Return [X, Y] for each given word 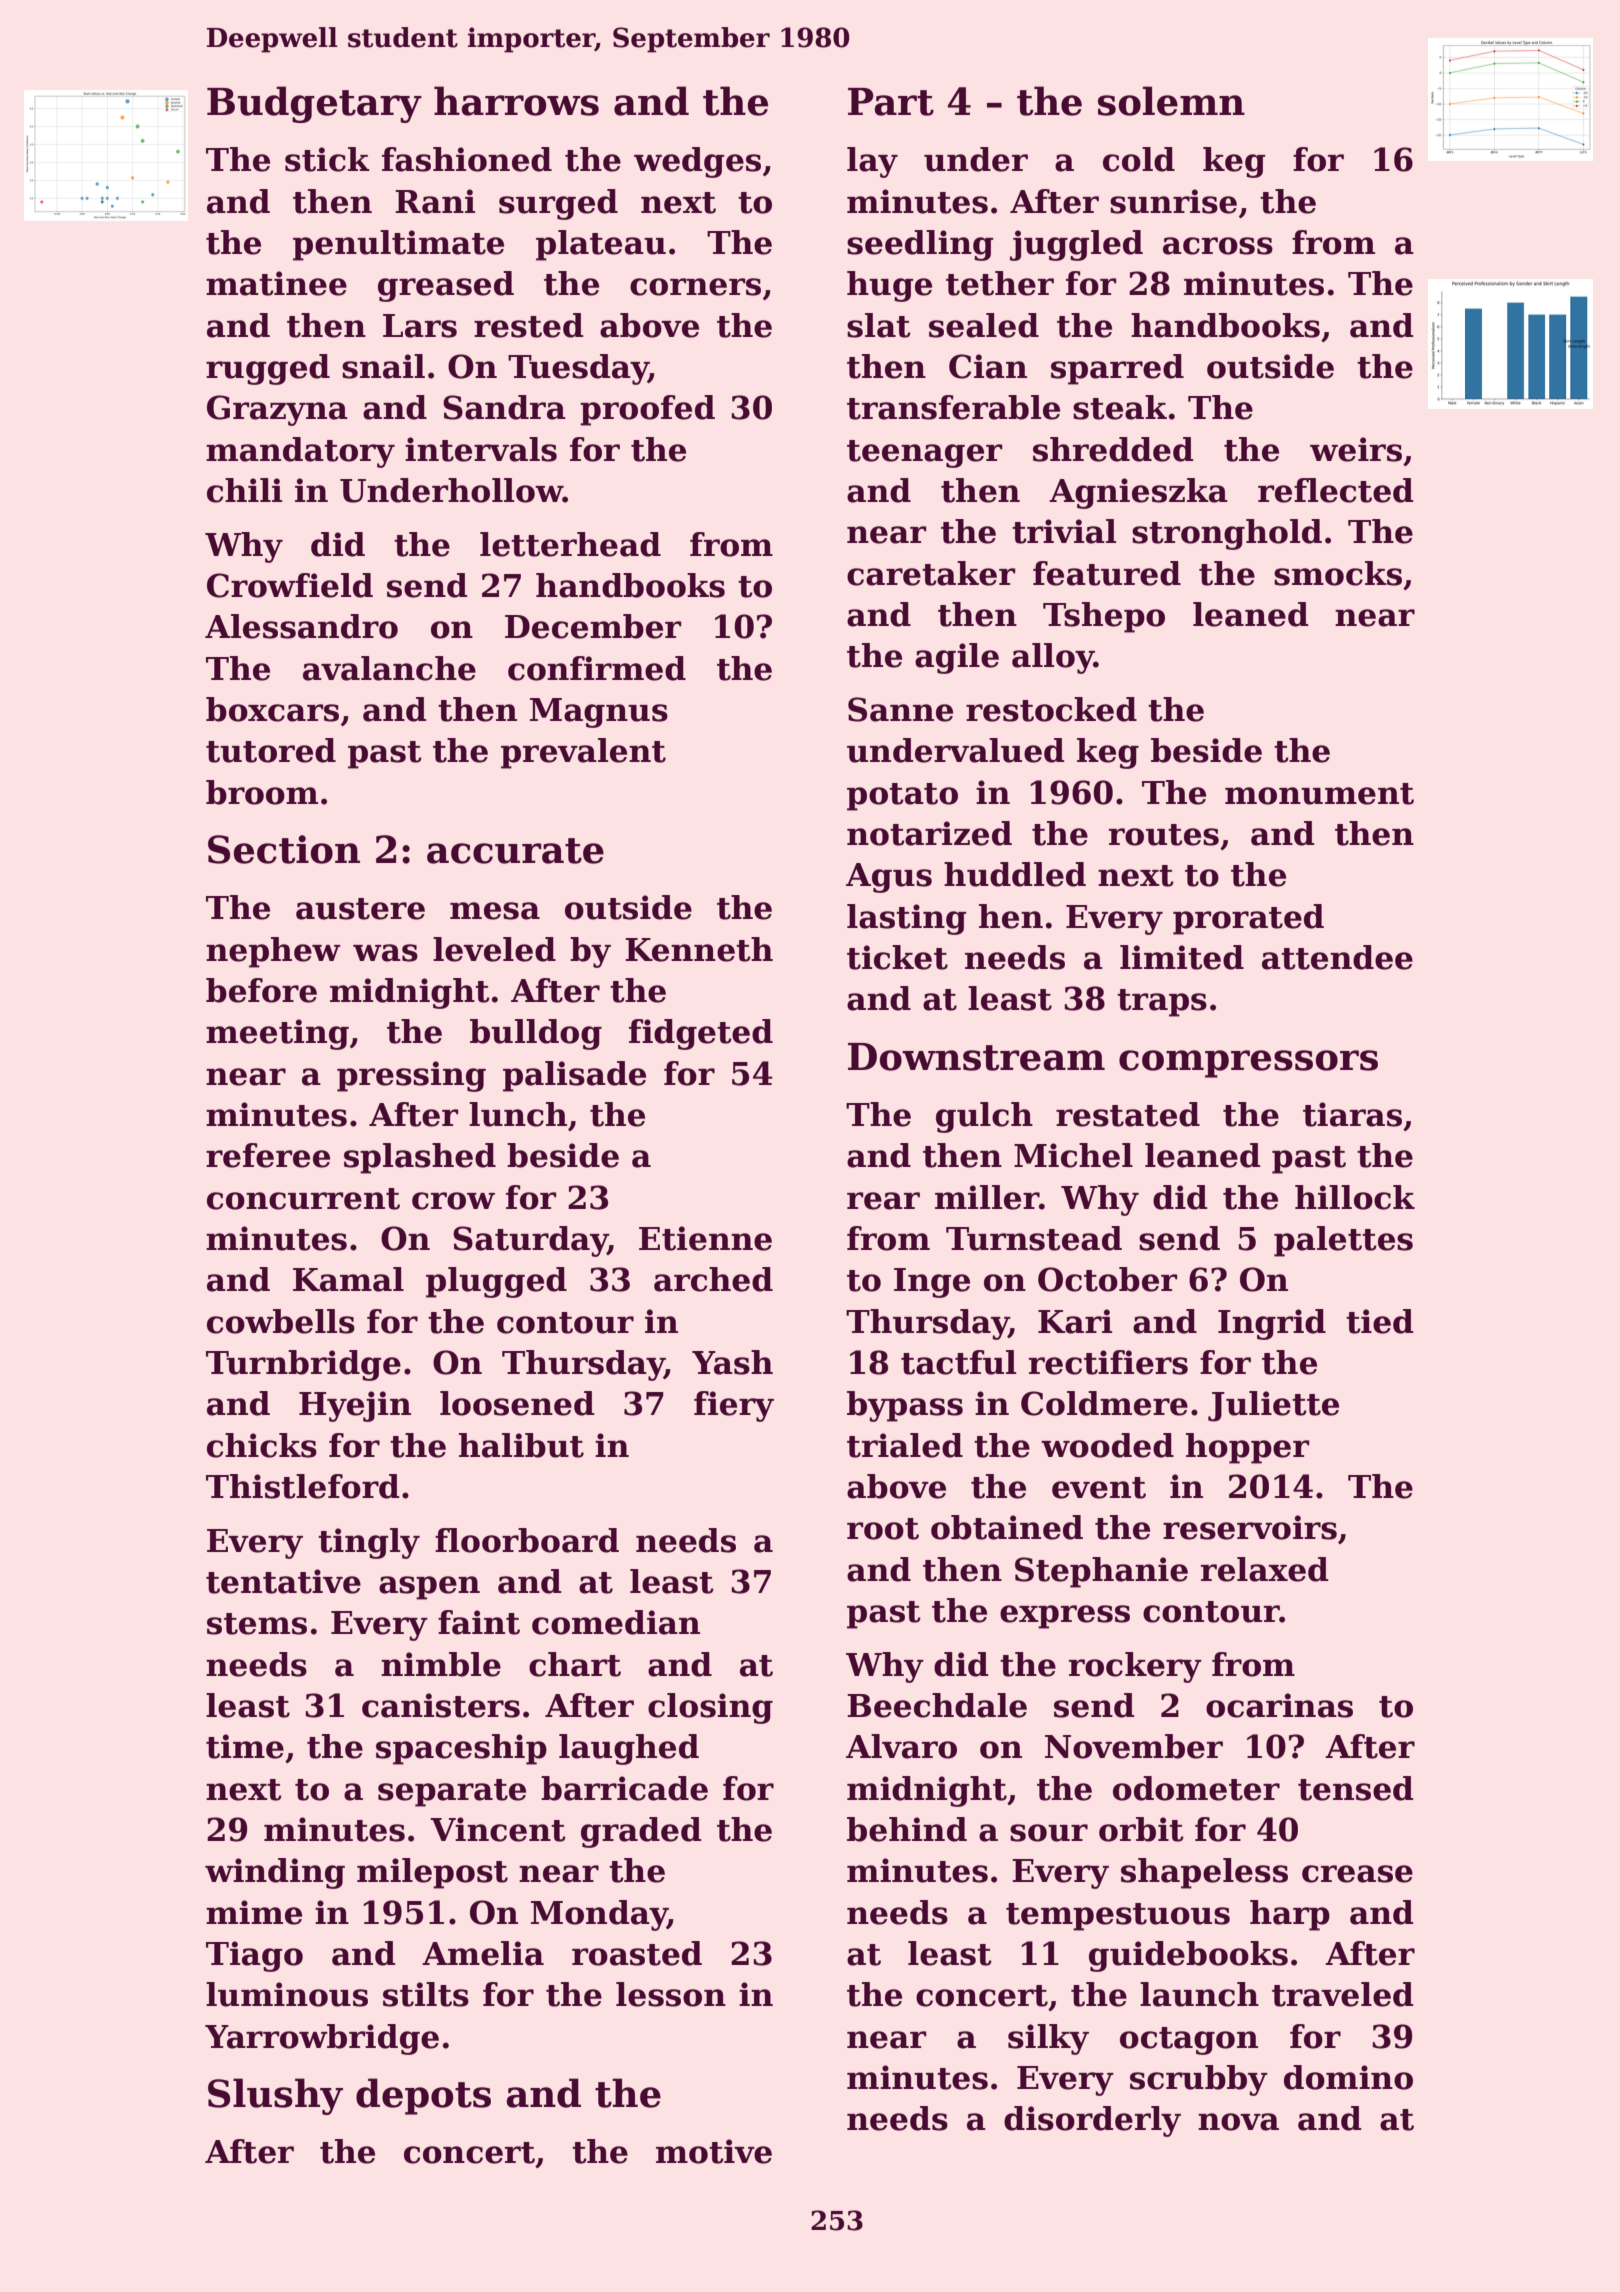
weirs [1356, 449]
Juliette [1273, 1406]
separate [452, 1793]
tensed [1356, 1788]
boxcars [272, 709]
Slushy [275, 2096]
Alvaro [901, 1746]
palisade [574, 1076]
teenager [925, 454]
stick [327, 159]
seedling [920, 245]
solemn [1171, 101]
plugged [496, 1282]
